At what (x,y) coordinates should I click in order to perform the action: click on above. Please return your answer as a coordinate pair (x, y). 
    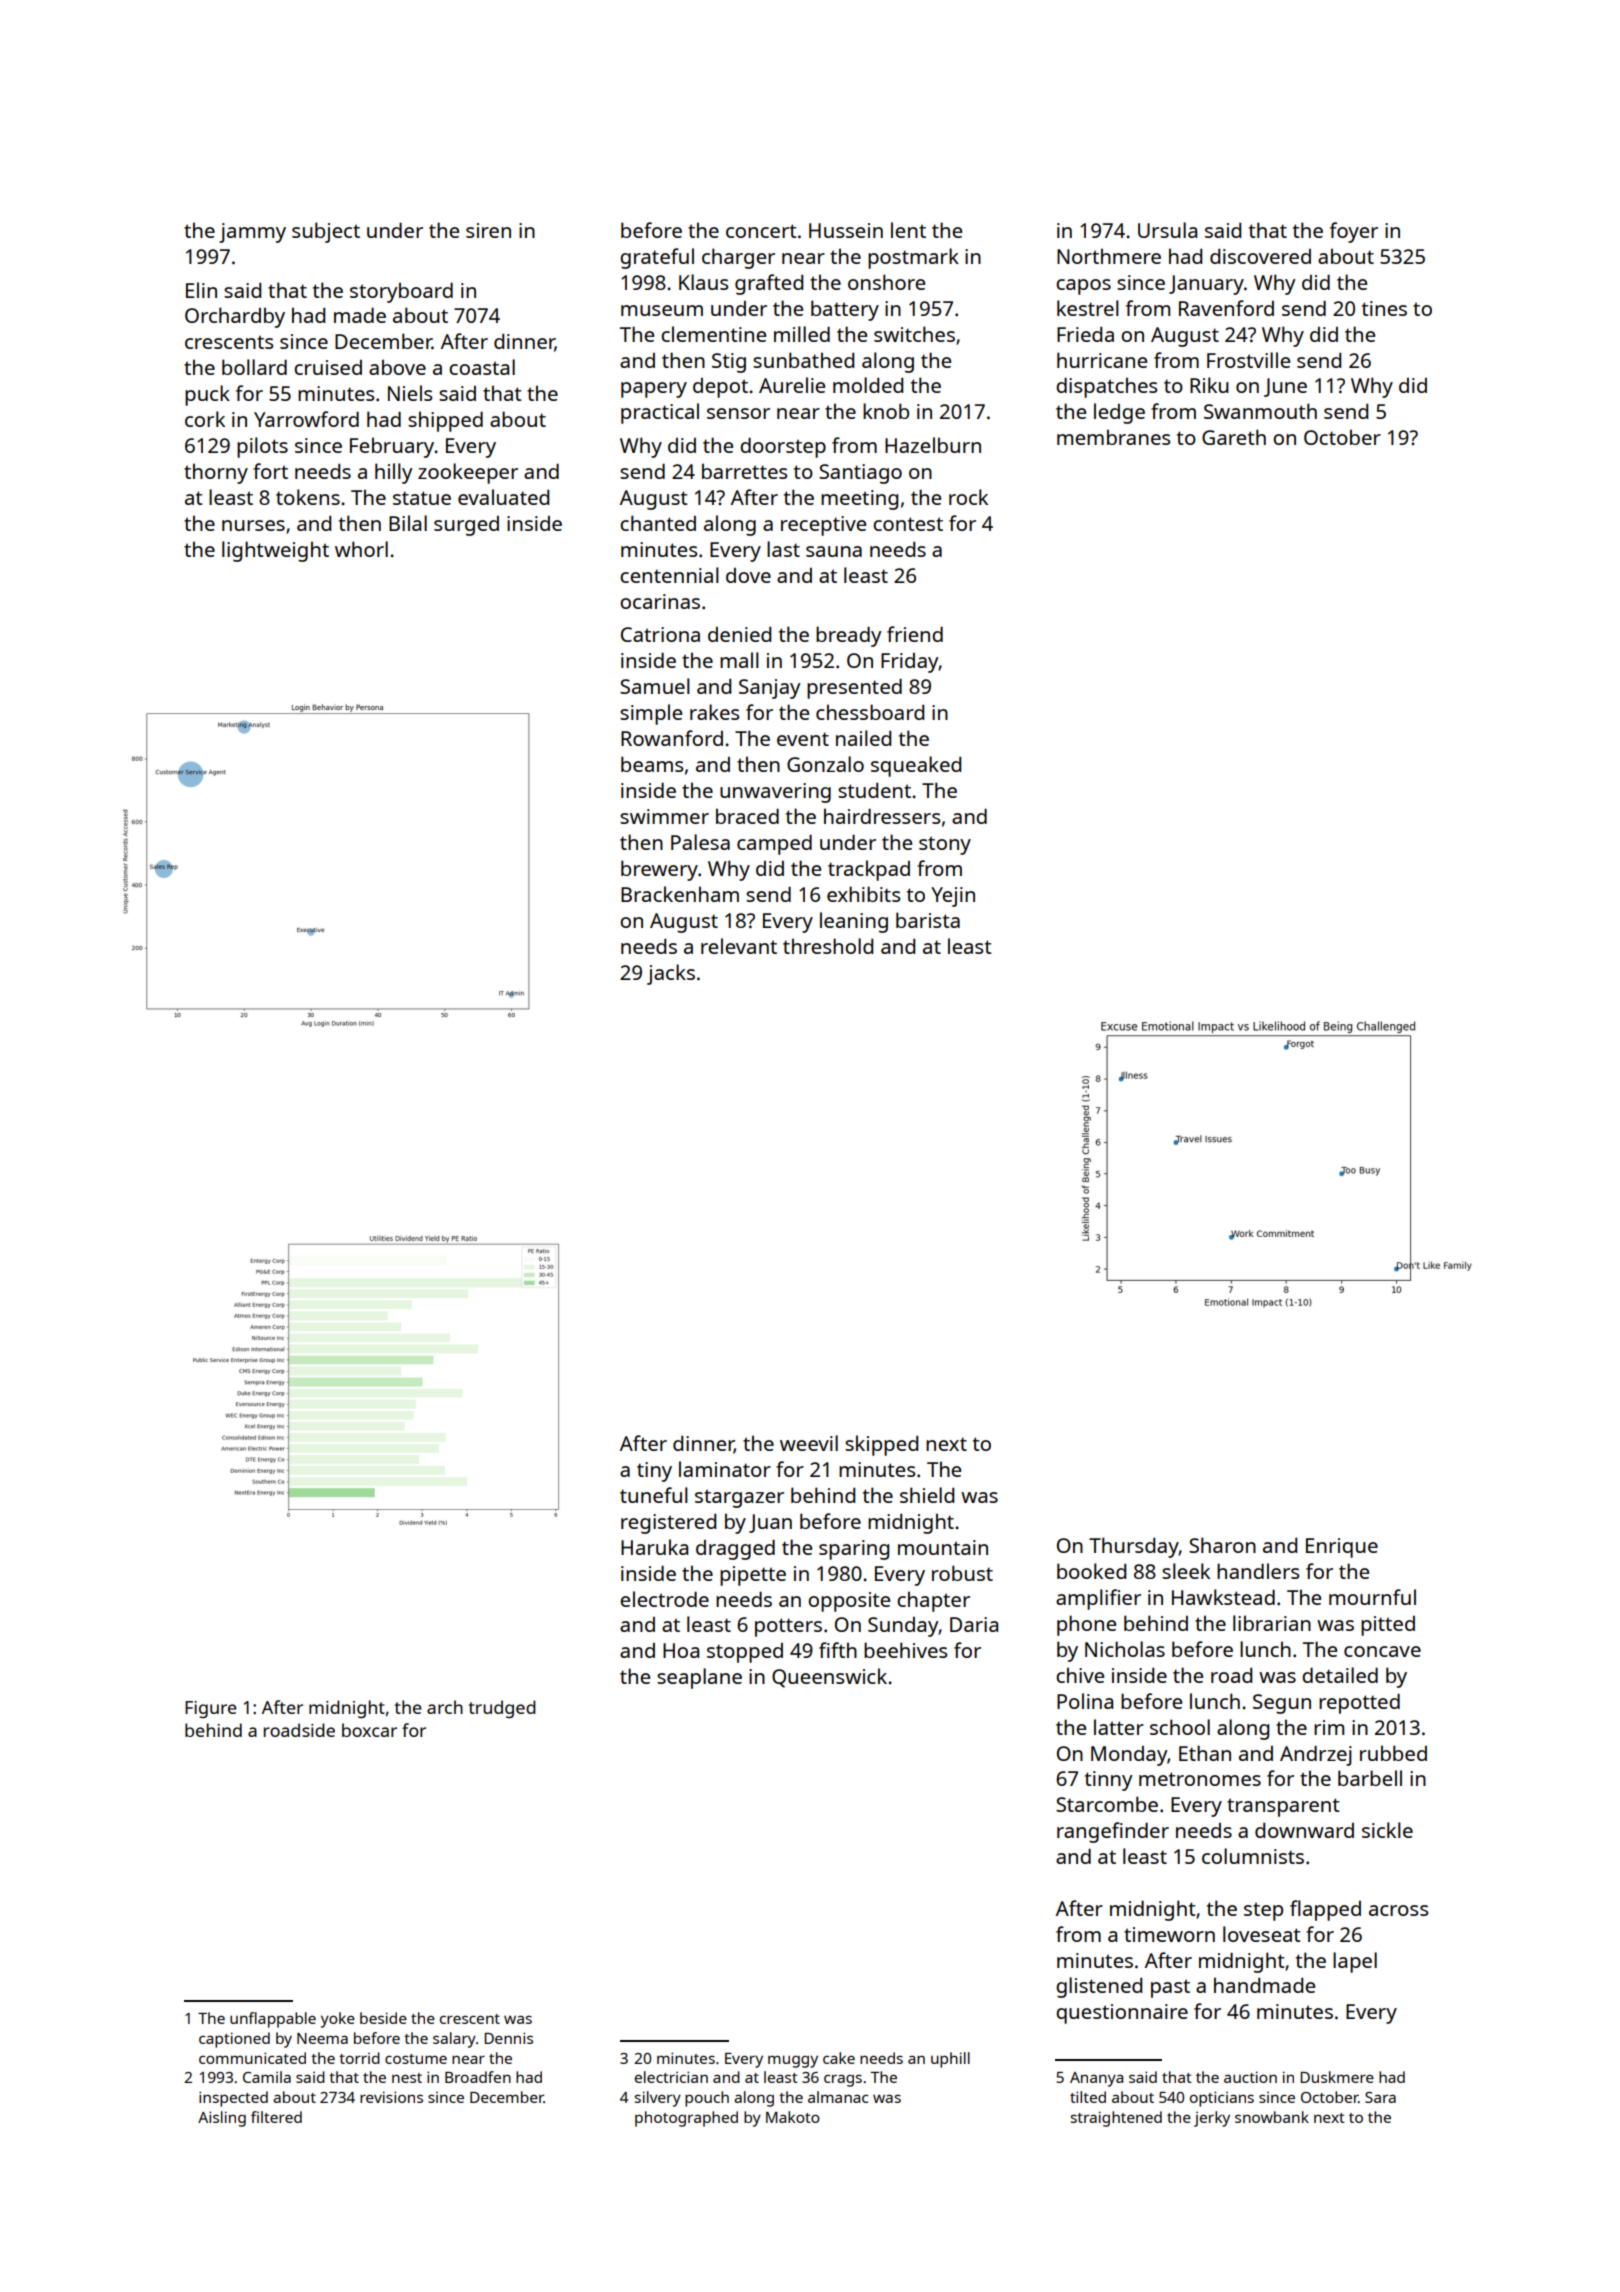
    Looking at the image, I should click on (397, 367).
